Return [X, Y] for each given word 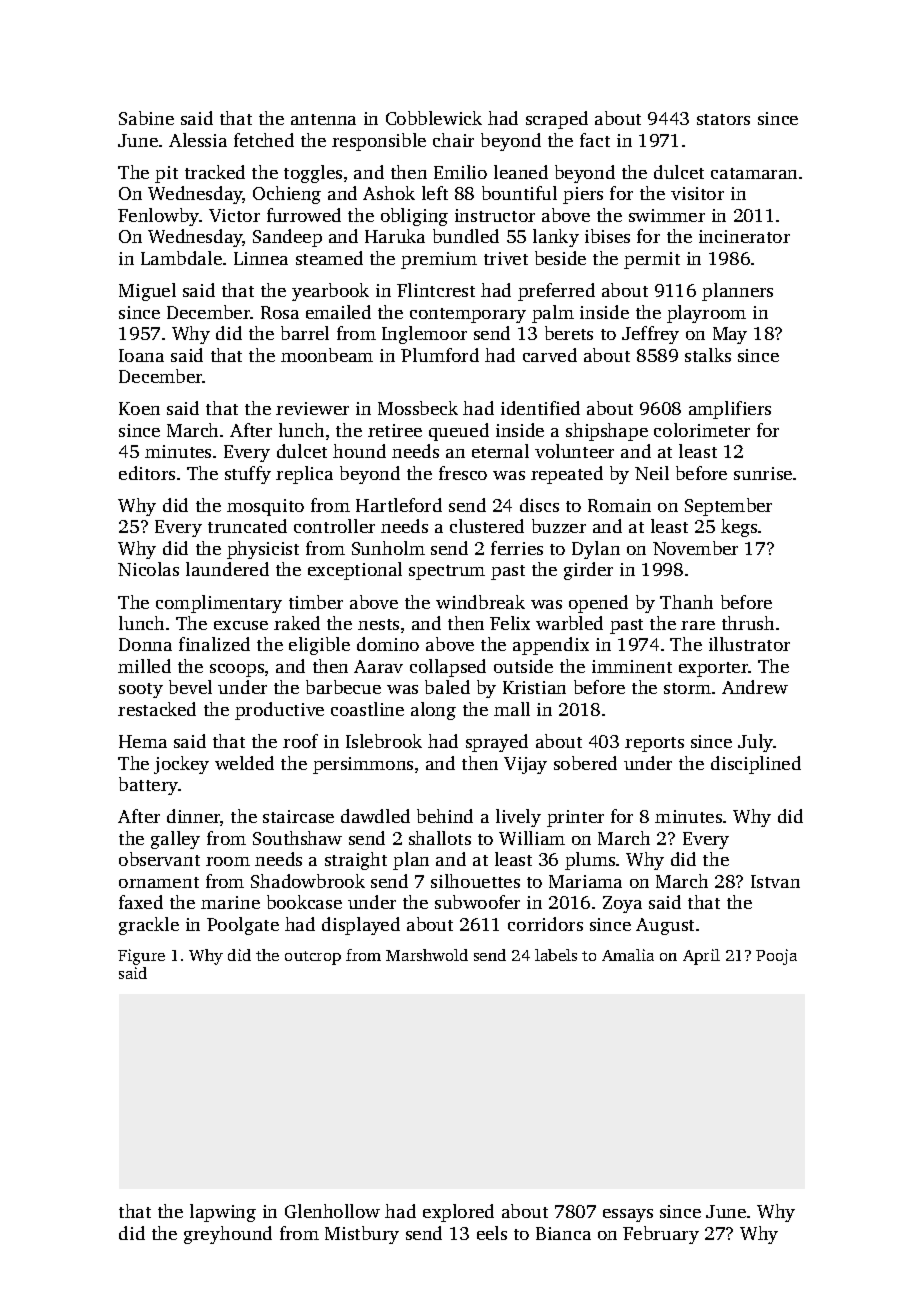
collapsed [448, 668]
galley [175, 840]
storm [687, 688]
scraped [557, 120]
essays [628, 1215]
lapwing [223, 1213]
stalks [708, 355]
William [532, 838]
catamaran [754, 173]
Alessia [198, 140]
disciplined [756, 765]
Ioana [141, 355]
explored [458, 1213]
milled [144, 666]
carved [550, 355]
